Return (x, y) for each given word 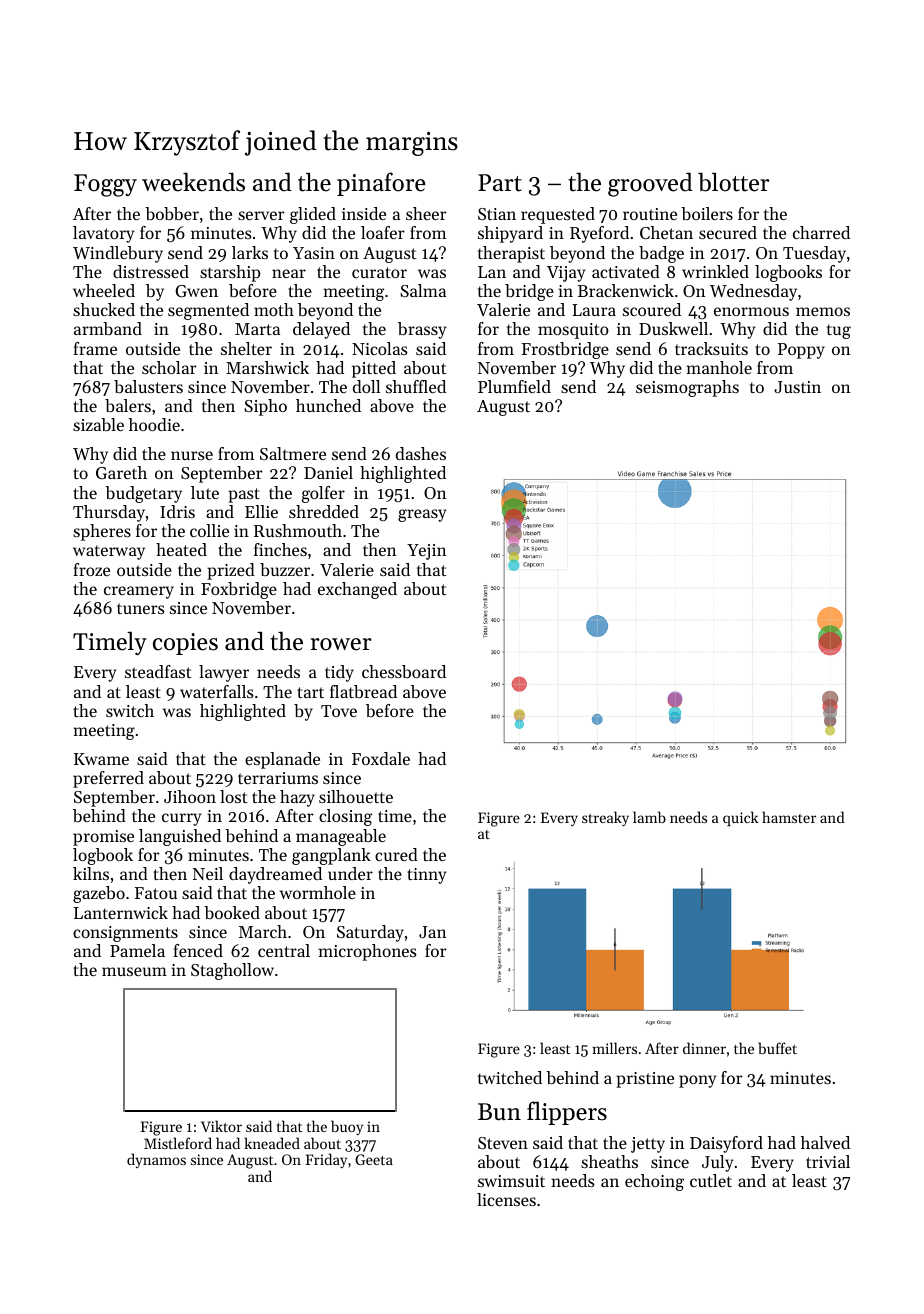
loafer (383, 232)
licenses (506, 1199)
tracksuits (711, 348)
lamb (649, 817)
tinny (426, 876)
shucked (104, 309)
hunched (328, 405)
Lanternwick (121, 912)
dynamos (156, 1160)
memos (823, 311)
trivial (828, 1161)
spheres (102, 532)
